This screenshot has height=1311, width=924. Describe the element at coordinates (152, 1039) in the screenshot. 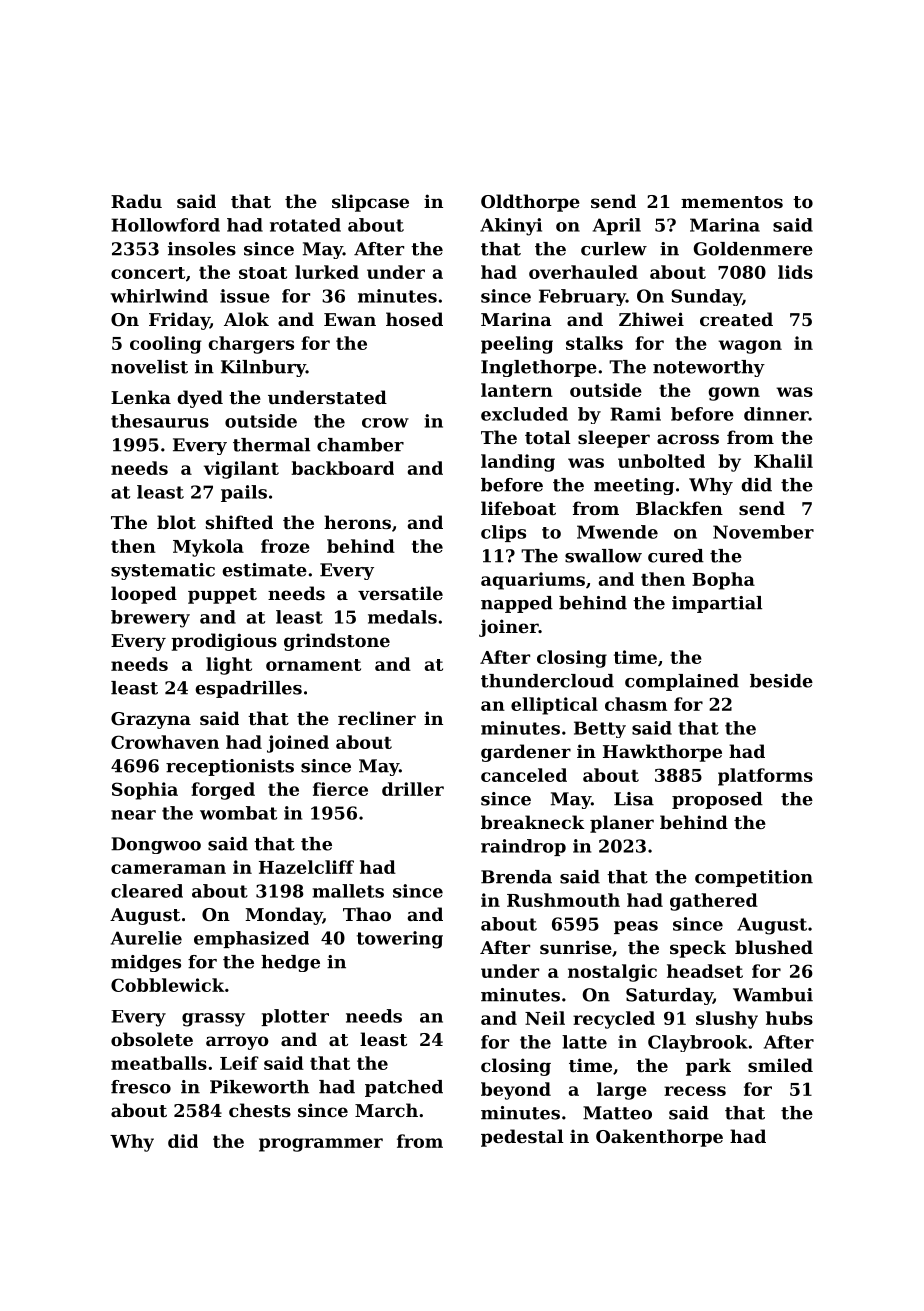

I see `obsolete` at that location.
